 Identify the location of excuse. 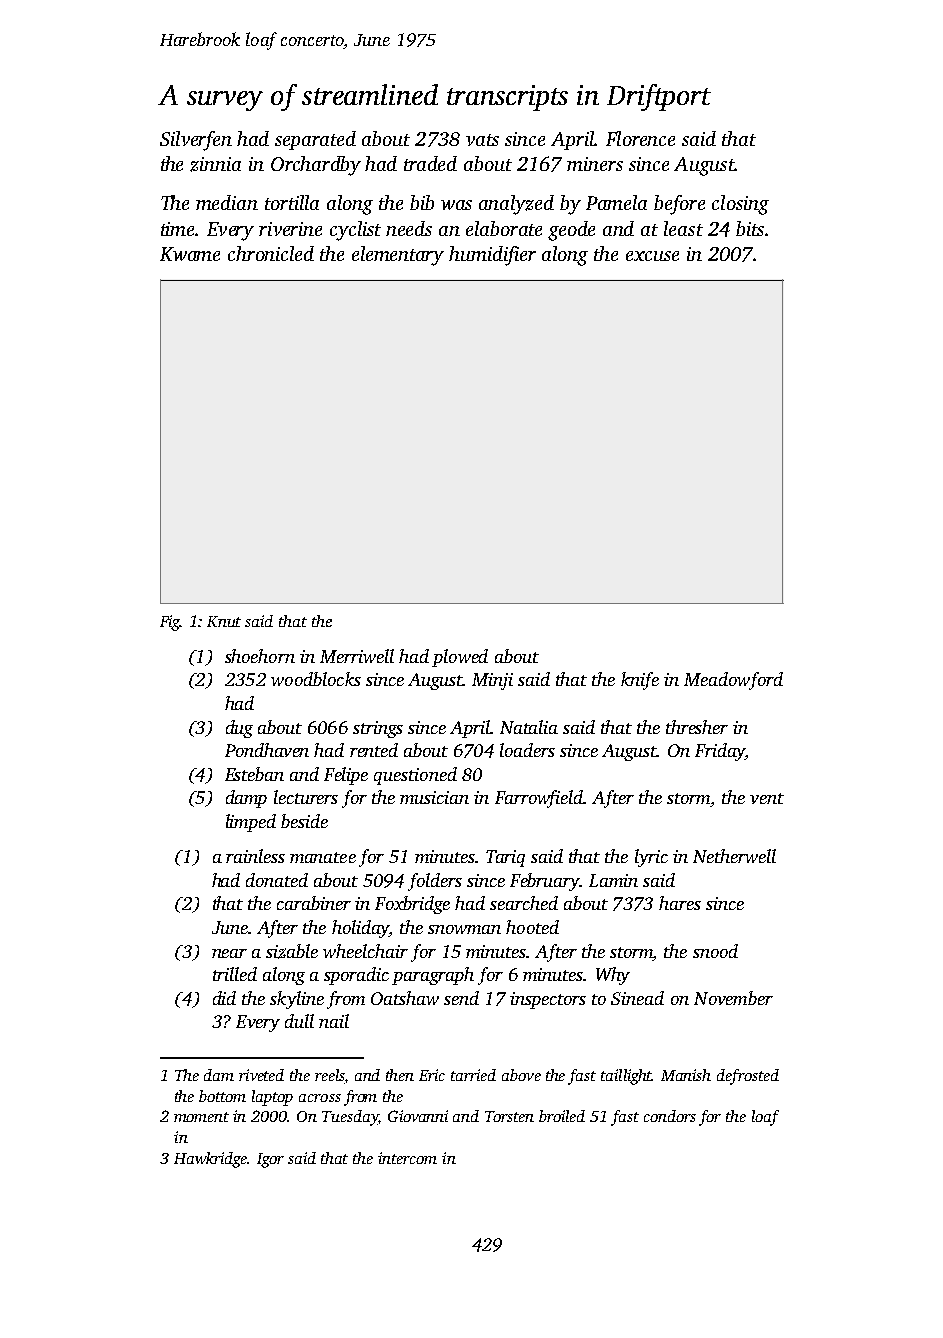
(652, 256).
